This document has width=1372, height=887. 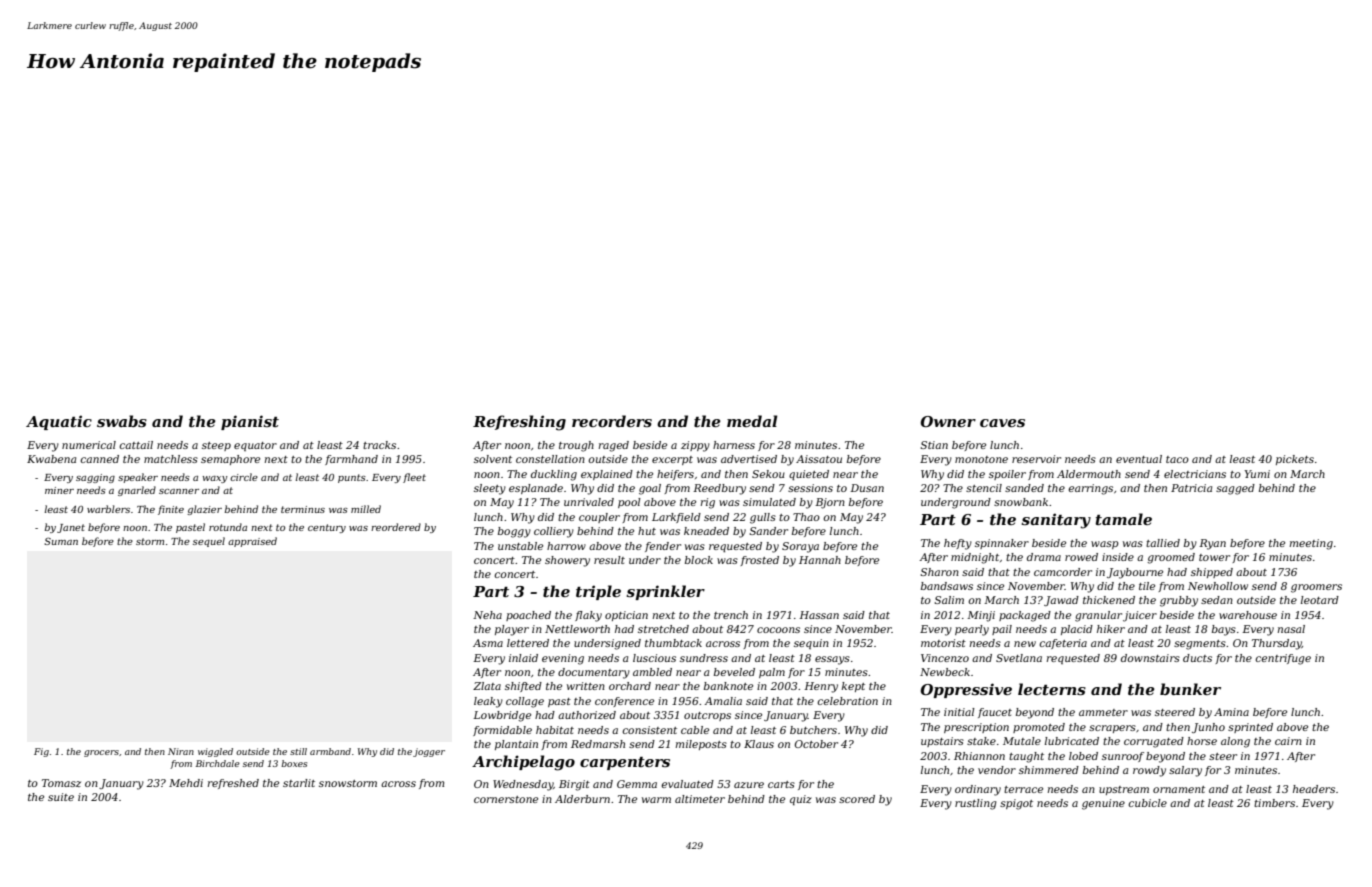 What do you see at coordinates (294, 763) in the document?
I see `boxes` at bounding box center [294, 763].
